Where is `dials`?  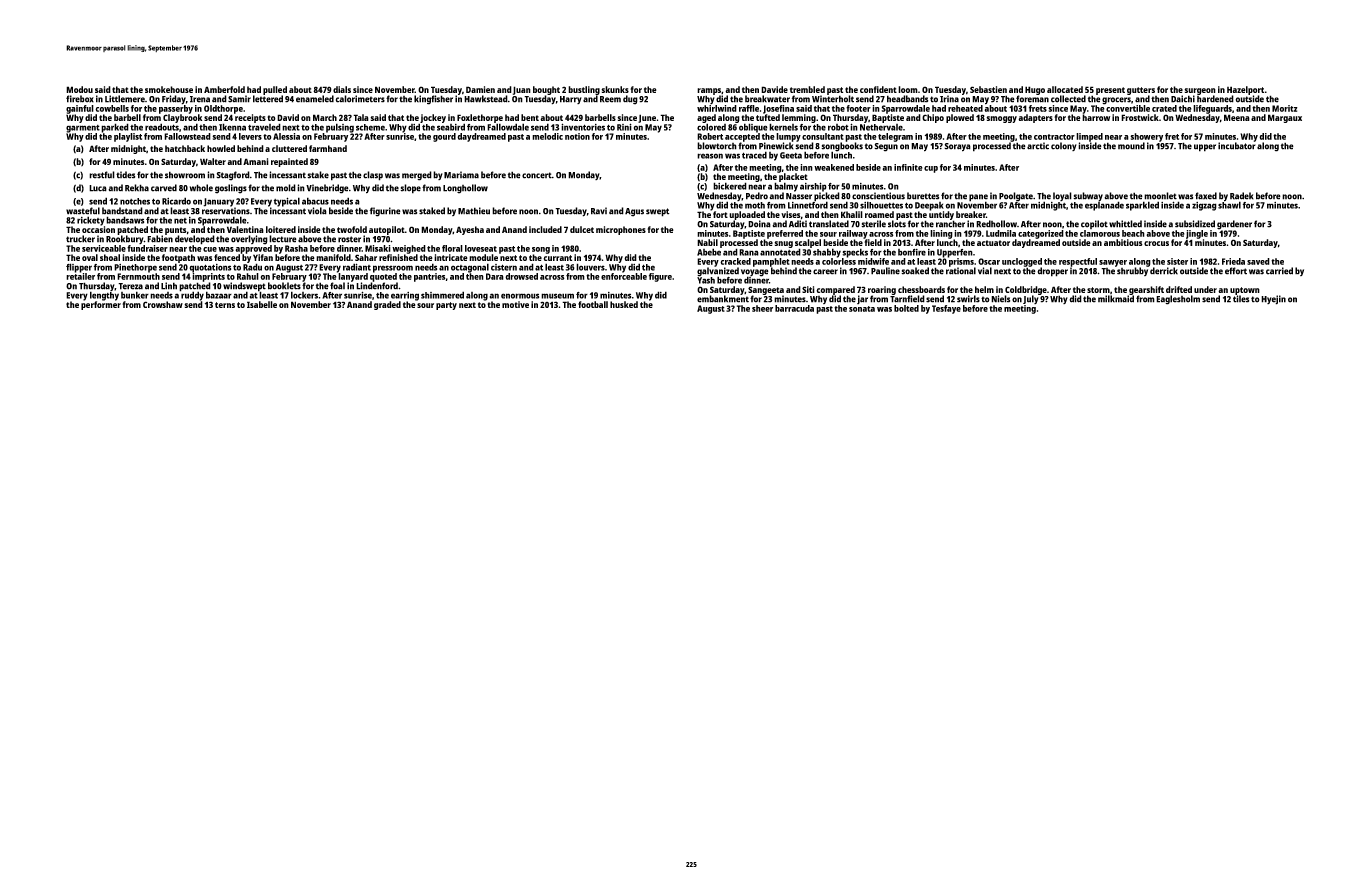
dials is located at coordinates (342, 89).
